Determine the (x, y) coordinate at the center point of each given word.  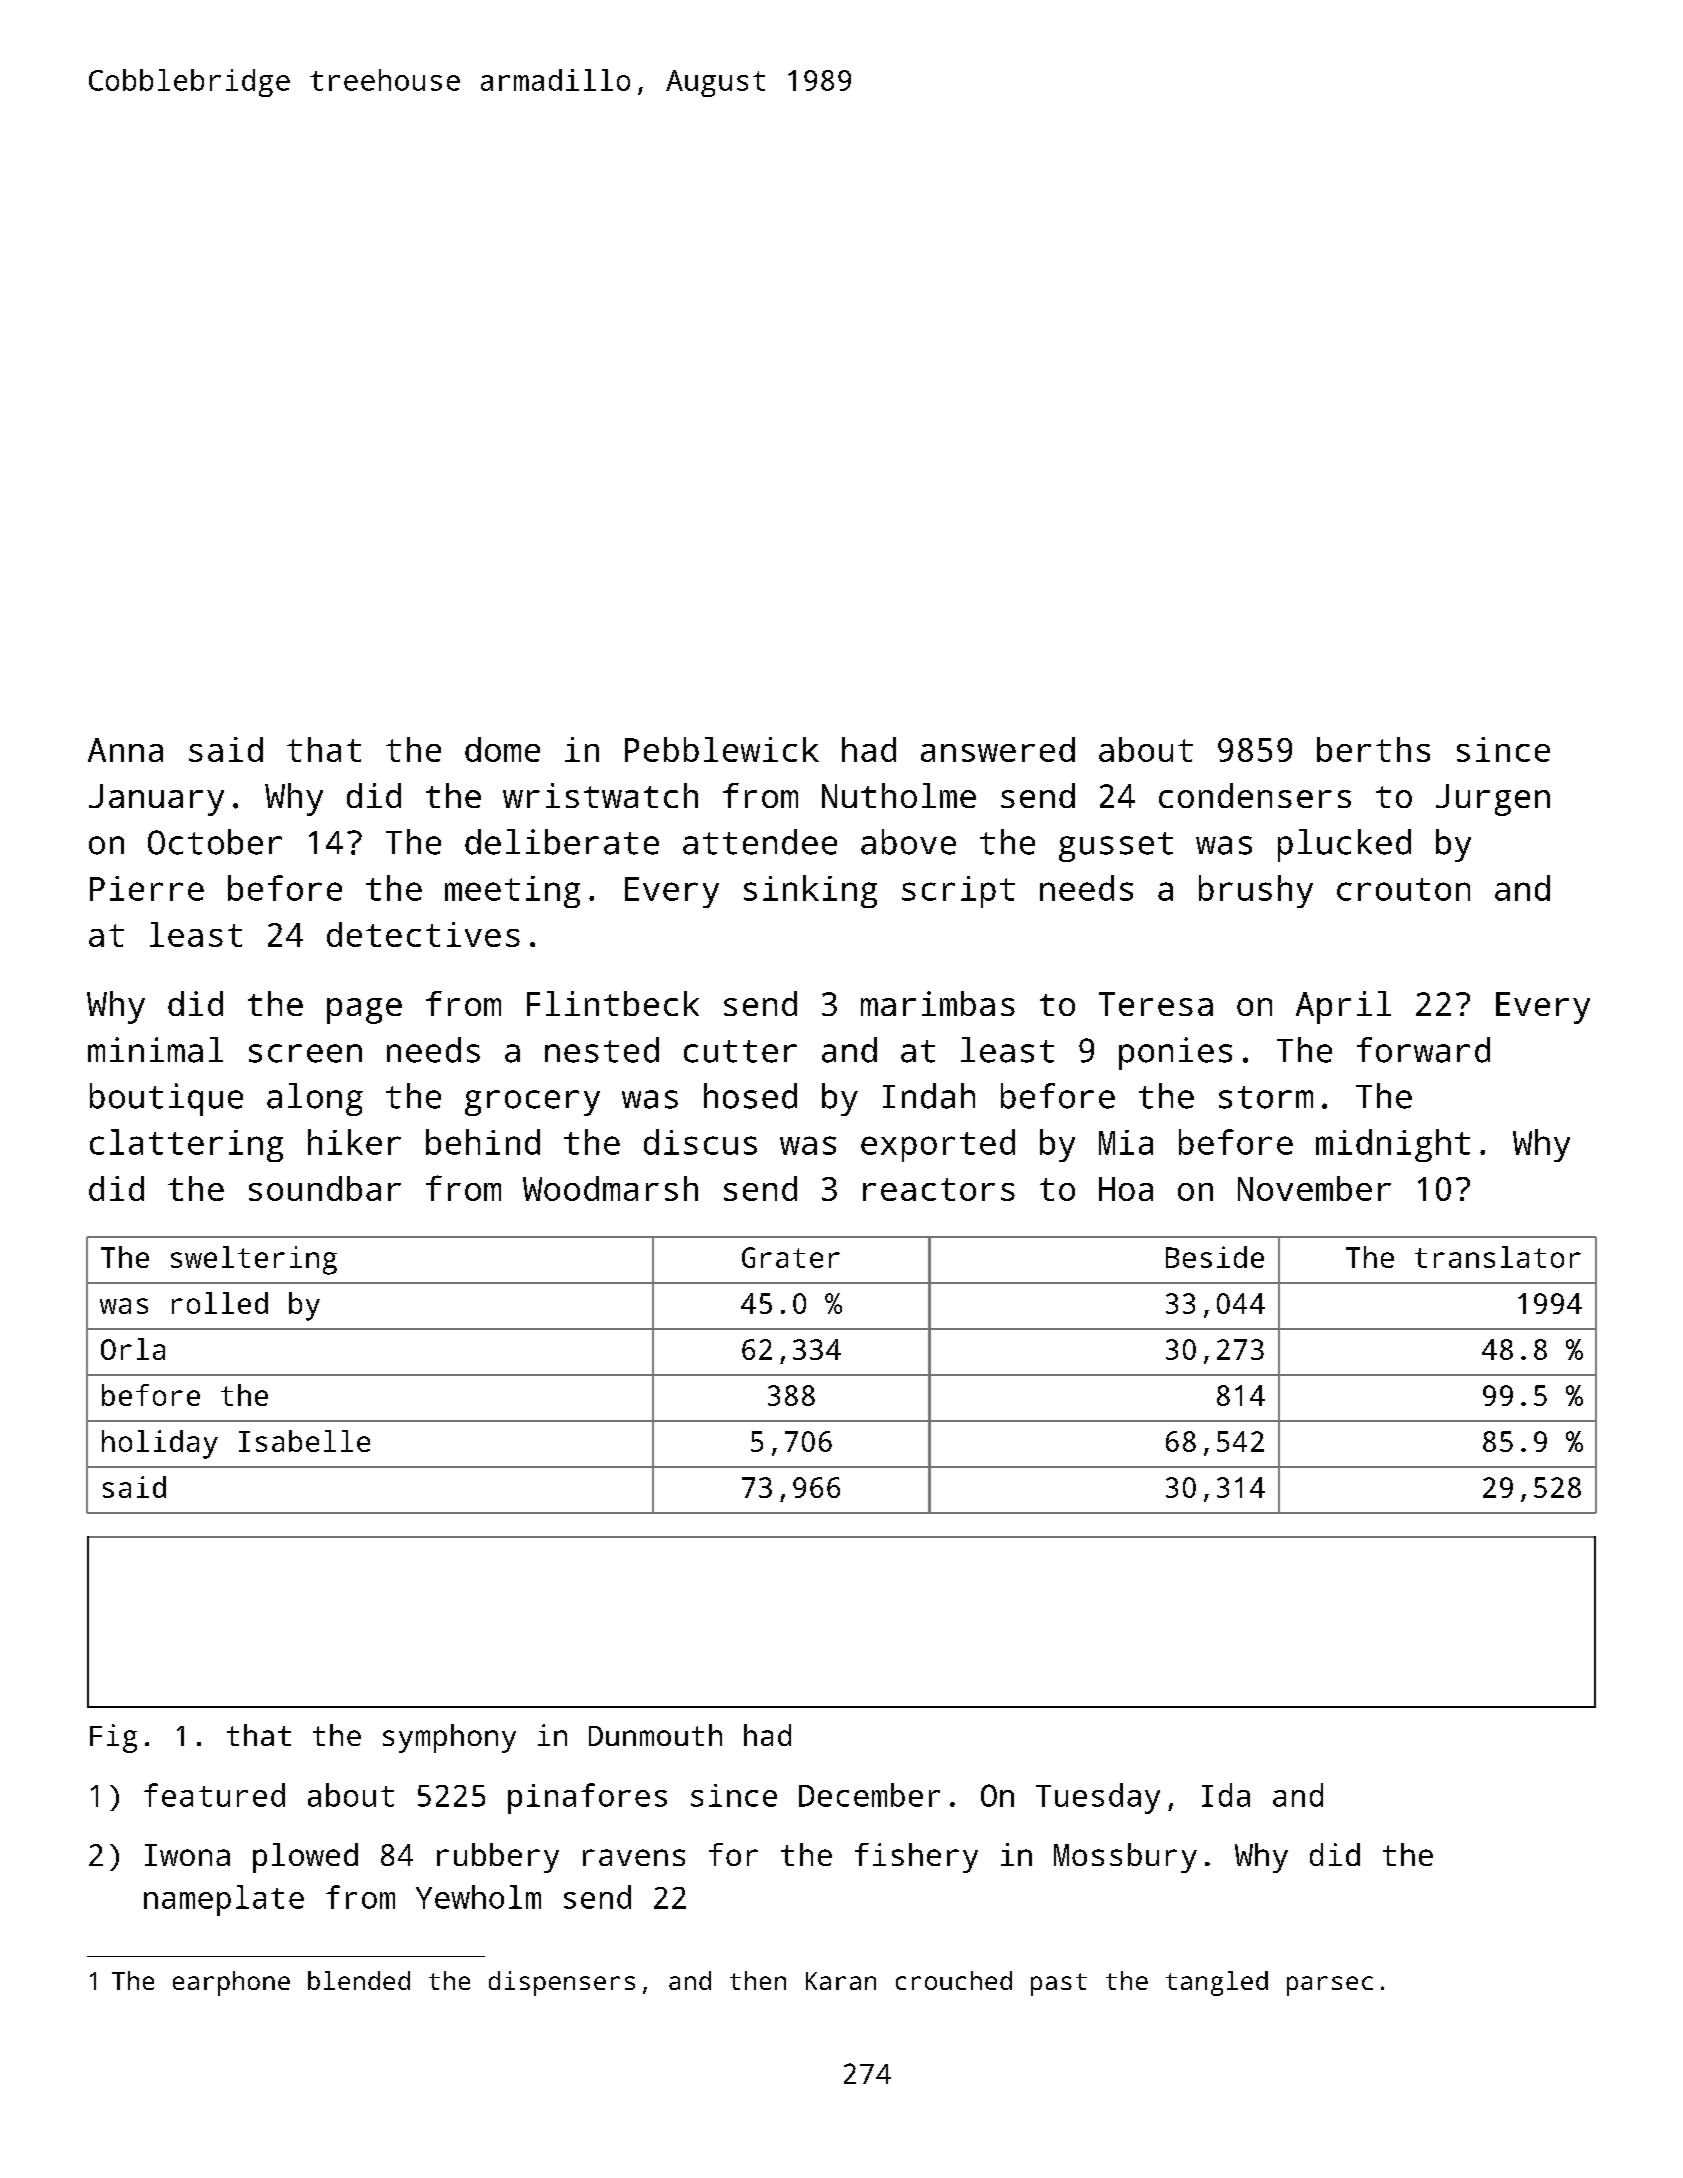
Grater (791, 1257)
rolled (220, 1303)
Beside (1215, 1257)
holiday (160, 1444)
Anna (125, 750)
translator (1498, 1257)
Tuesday (1098, 1798)
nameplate (224, 1900)
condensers (1255, 795)
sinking (810, 891)
